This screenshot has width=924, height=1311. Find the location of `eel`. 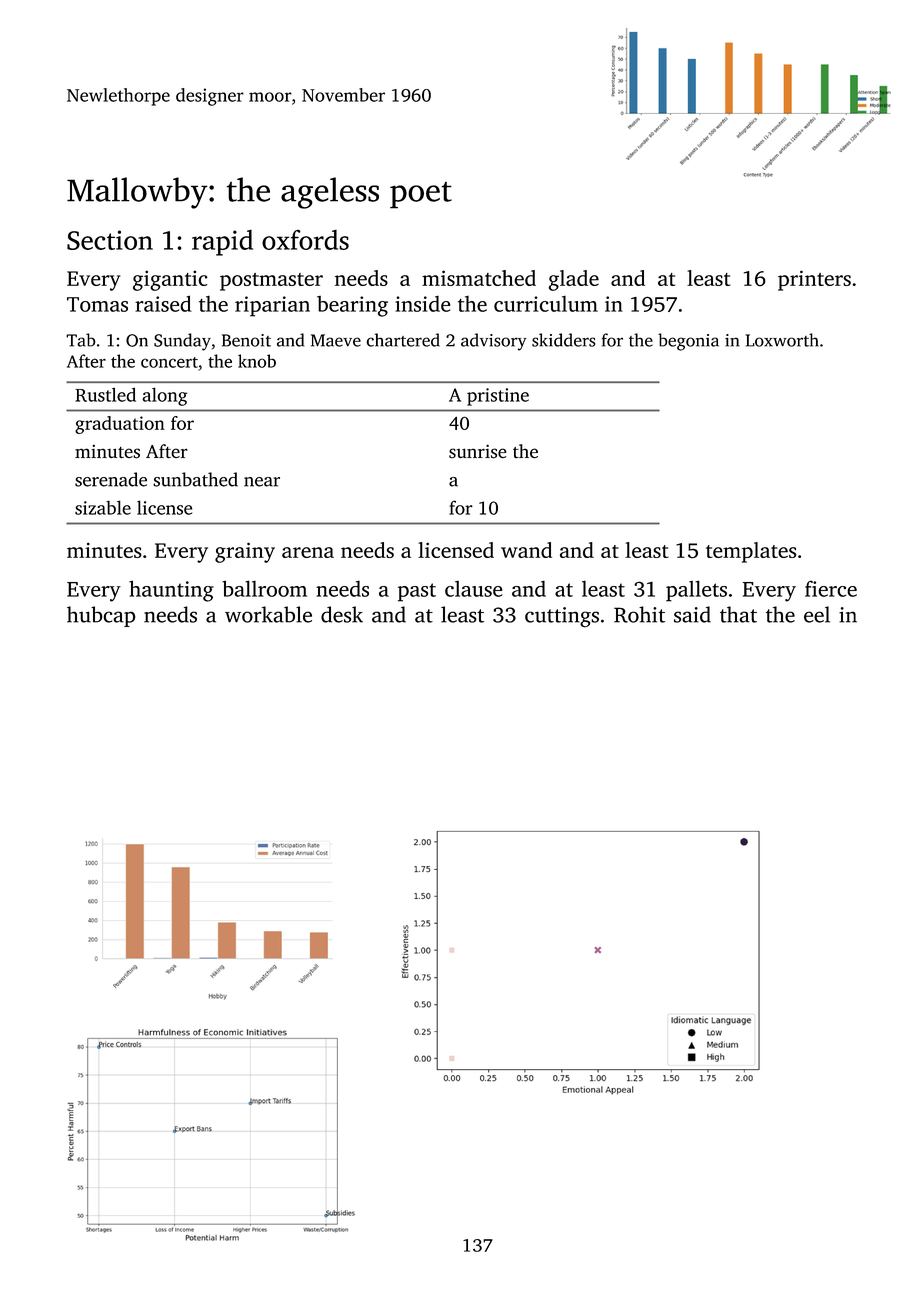

eel is located at coordinates (817, 614).
